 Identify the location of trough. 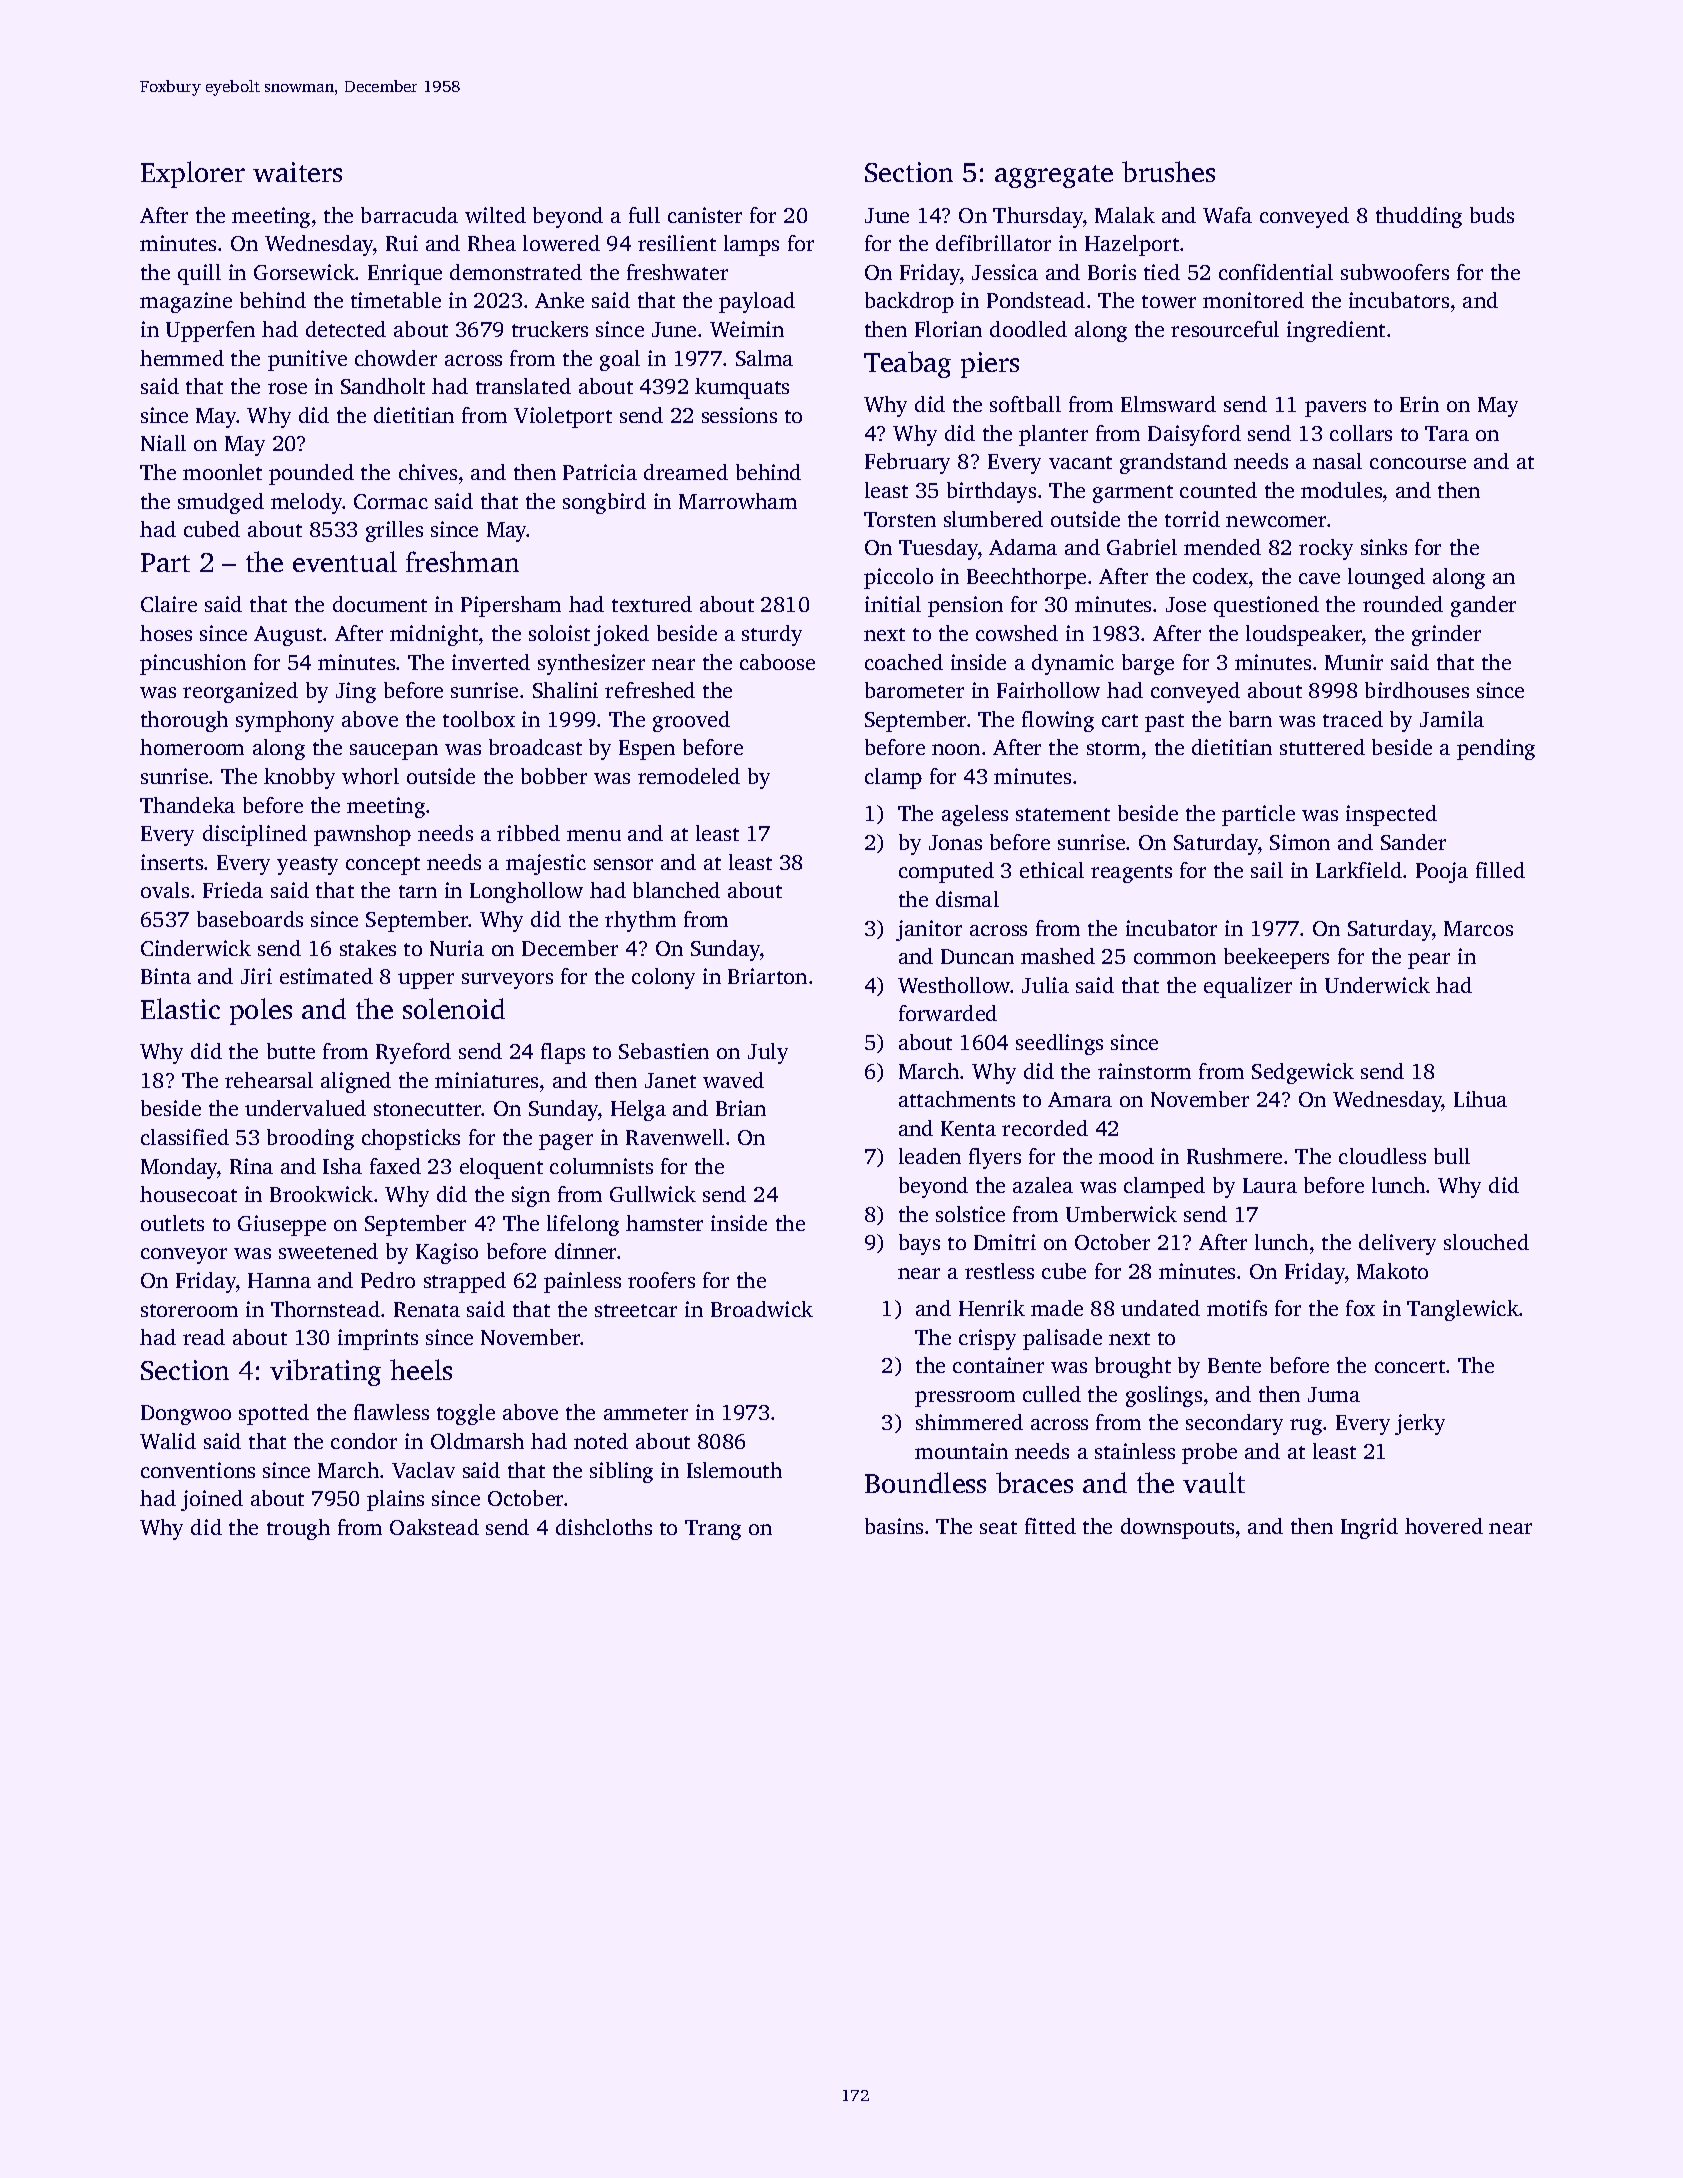
(298, 1529).
